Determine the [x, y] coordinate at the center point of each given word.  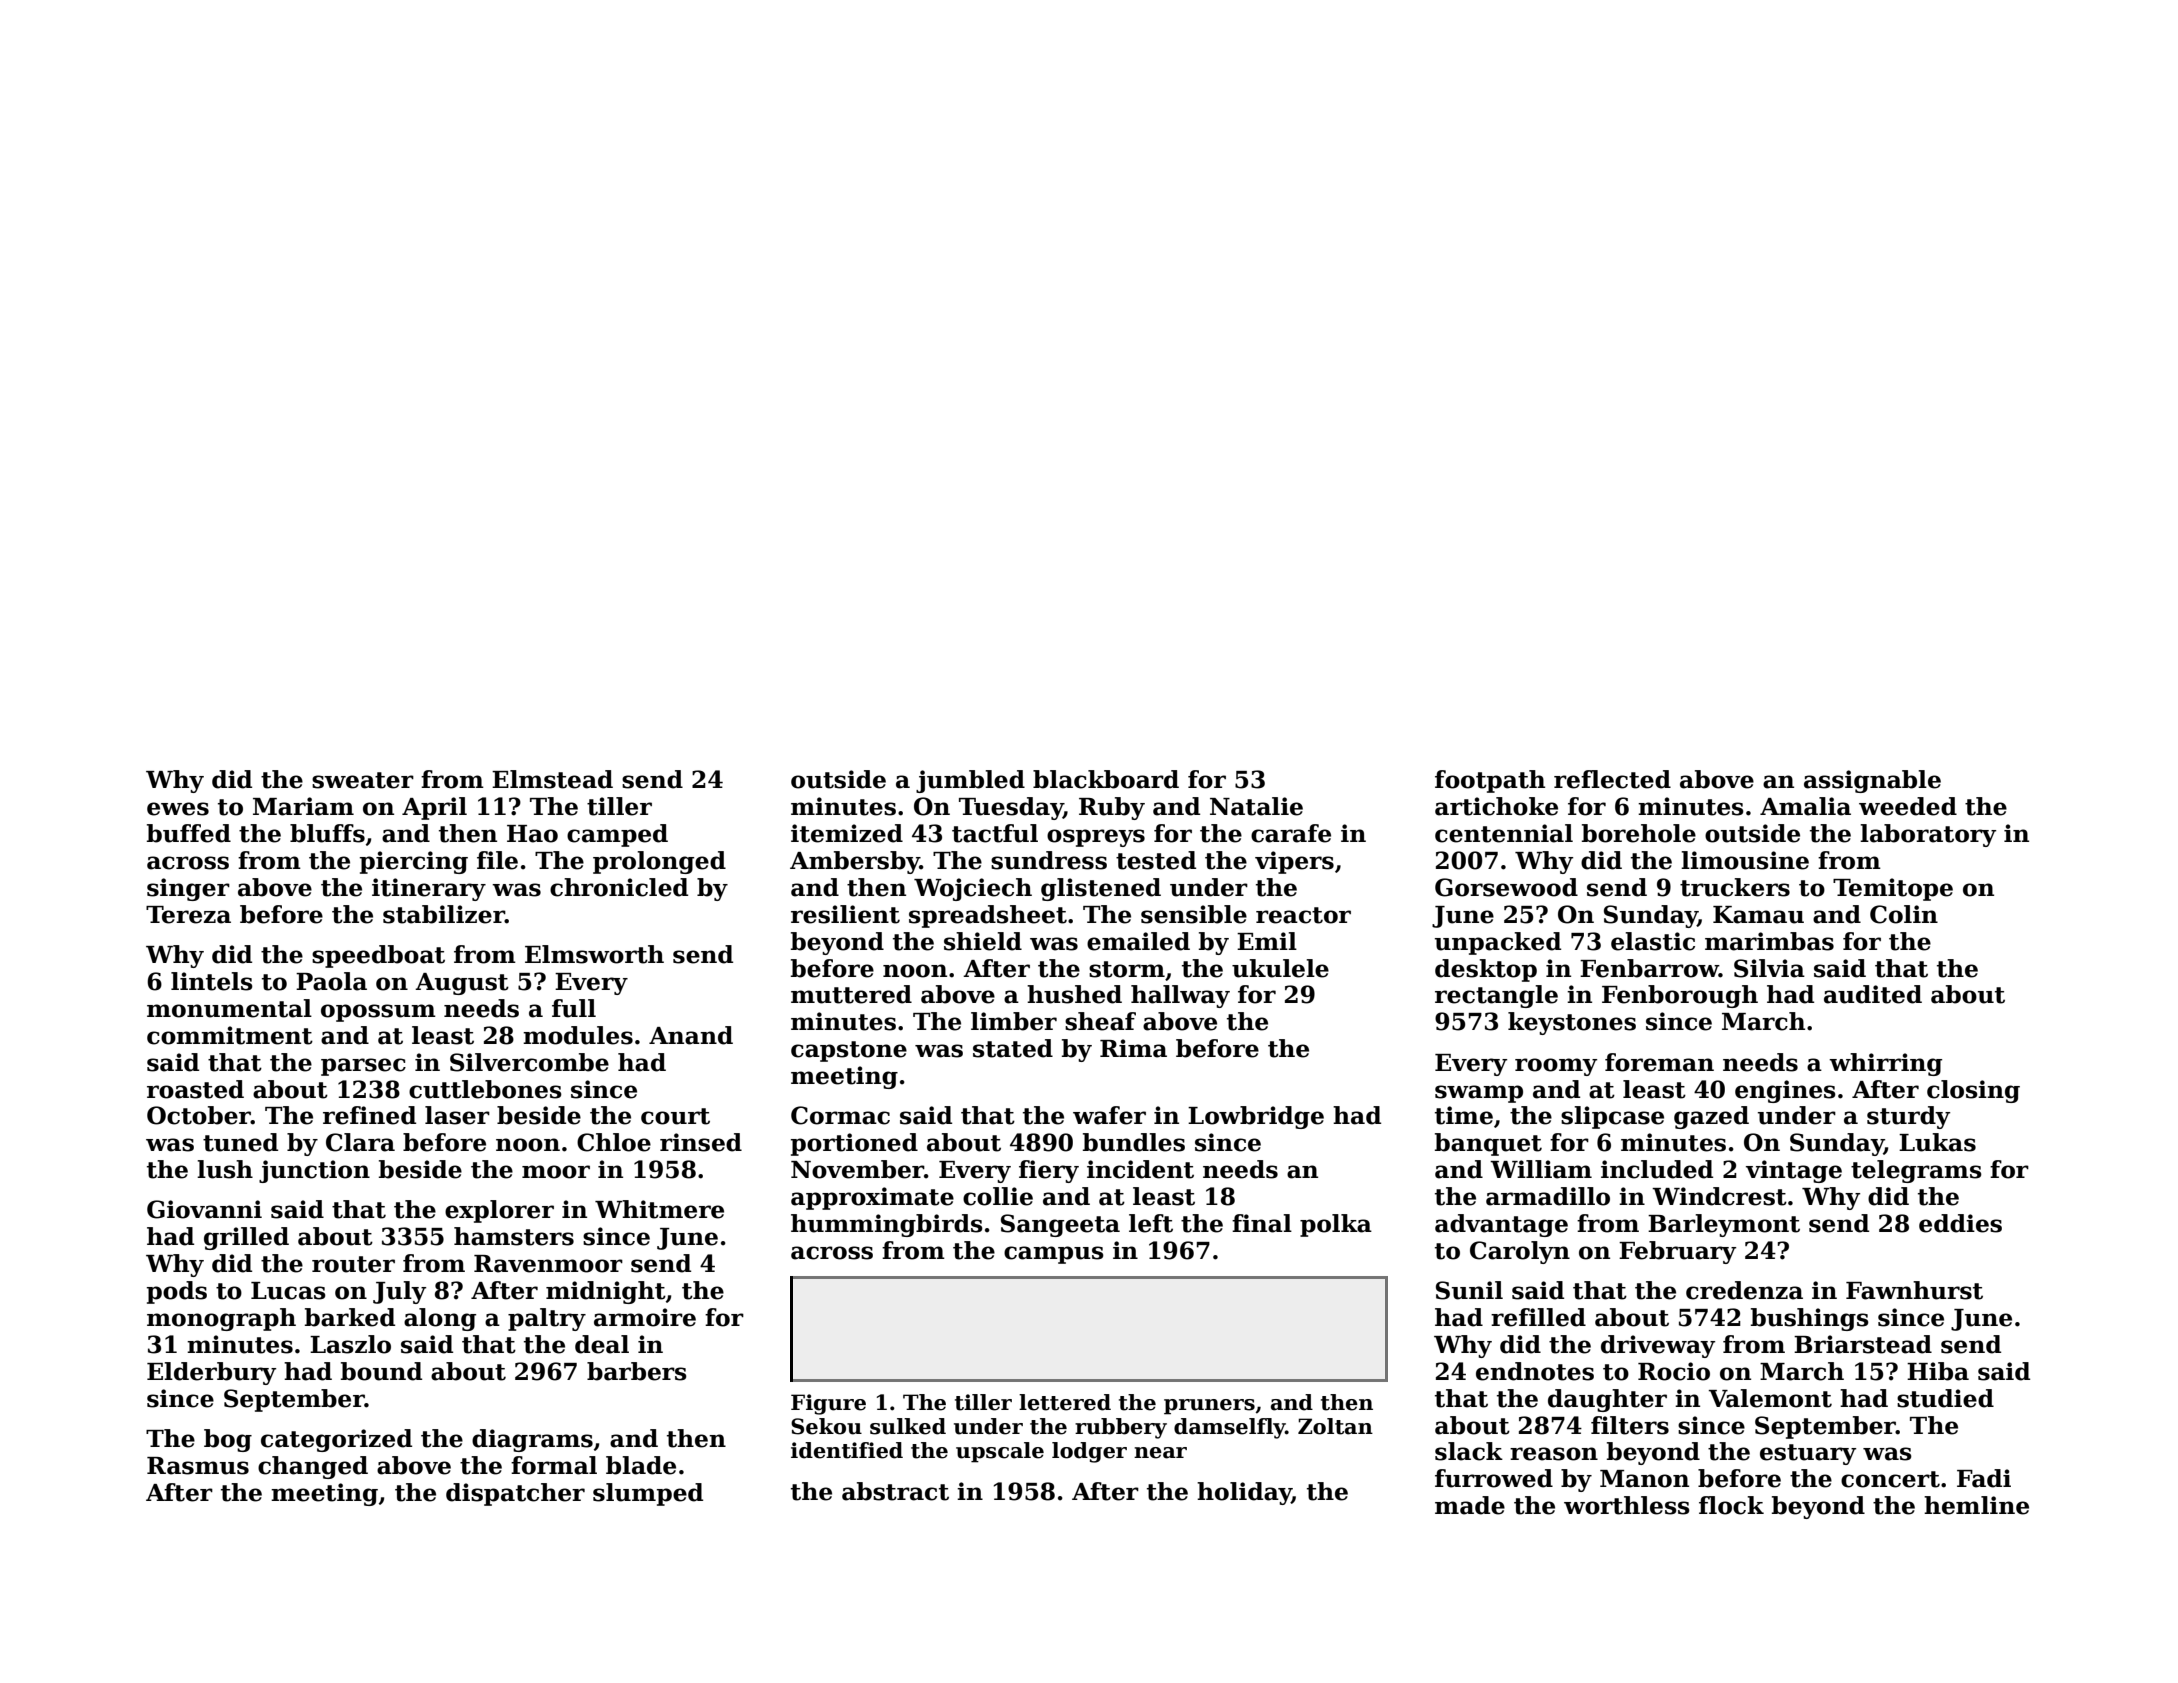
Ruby [1112, 808]
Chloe [614, 1142]
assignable [1872, 781]
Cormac [840, 1115]
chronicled [619, 887]
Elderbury [211, 1373]
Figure [828, 1404]
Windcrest [1719, 1196]
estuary [1808, 1454]
